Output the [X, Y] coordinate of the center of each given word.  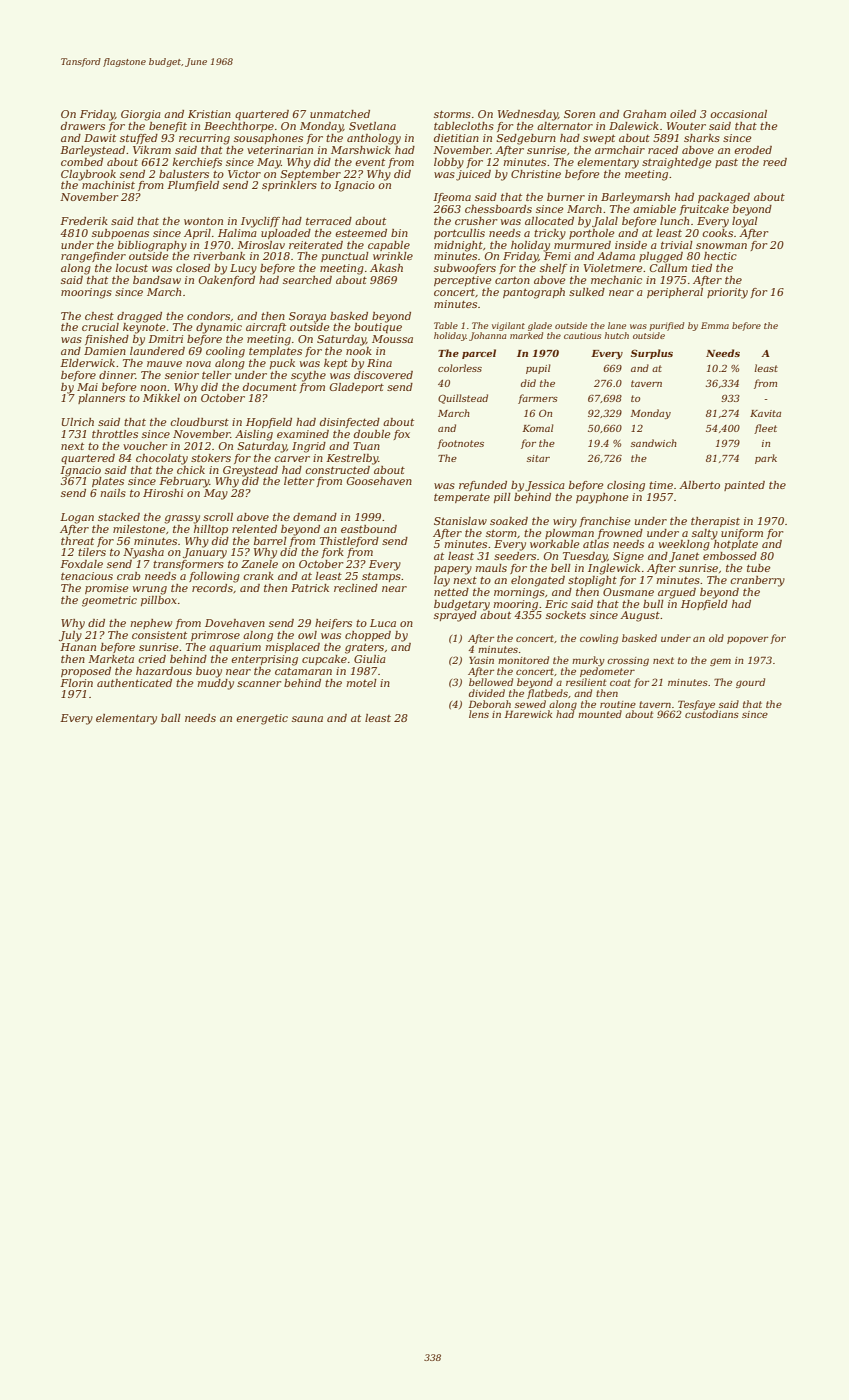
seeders [515, 556]
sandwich [654, 443]
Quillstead [463, 399]
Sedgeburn [526, 139]
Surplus [652, 354]
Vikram [152, 150]
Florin [76, 683]
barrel [270, 541]
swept [599, 139]
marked [526, 335]
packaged [724, 198]
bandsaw [157, 280]
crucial [100, 327]
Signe [628, 557]
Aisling [254, 435]
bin [399, 233]
